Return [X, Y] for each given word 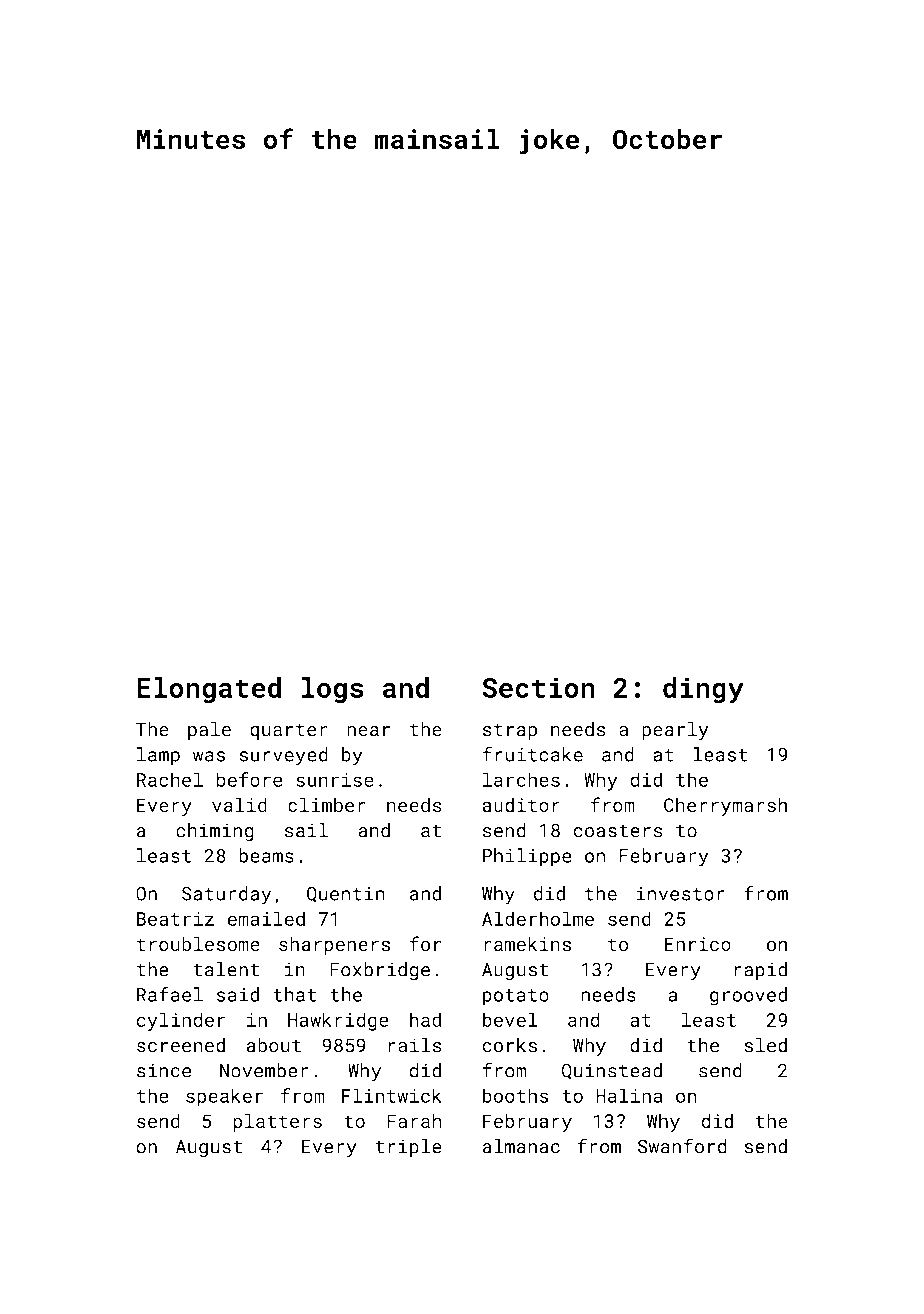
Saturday [226, 895]
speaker [224, 1097]
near [368, 731]
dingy [703, 690]
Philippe [527, 857]
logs [333, 690]
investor [680, 894]
